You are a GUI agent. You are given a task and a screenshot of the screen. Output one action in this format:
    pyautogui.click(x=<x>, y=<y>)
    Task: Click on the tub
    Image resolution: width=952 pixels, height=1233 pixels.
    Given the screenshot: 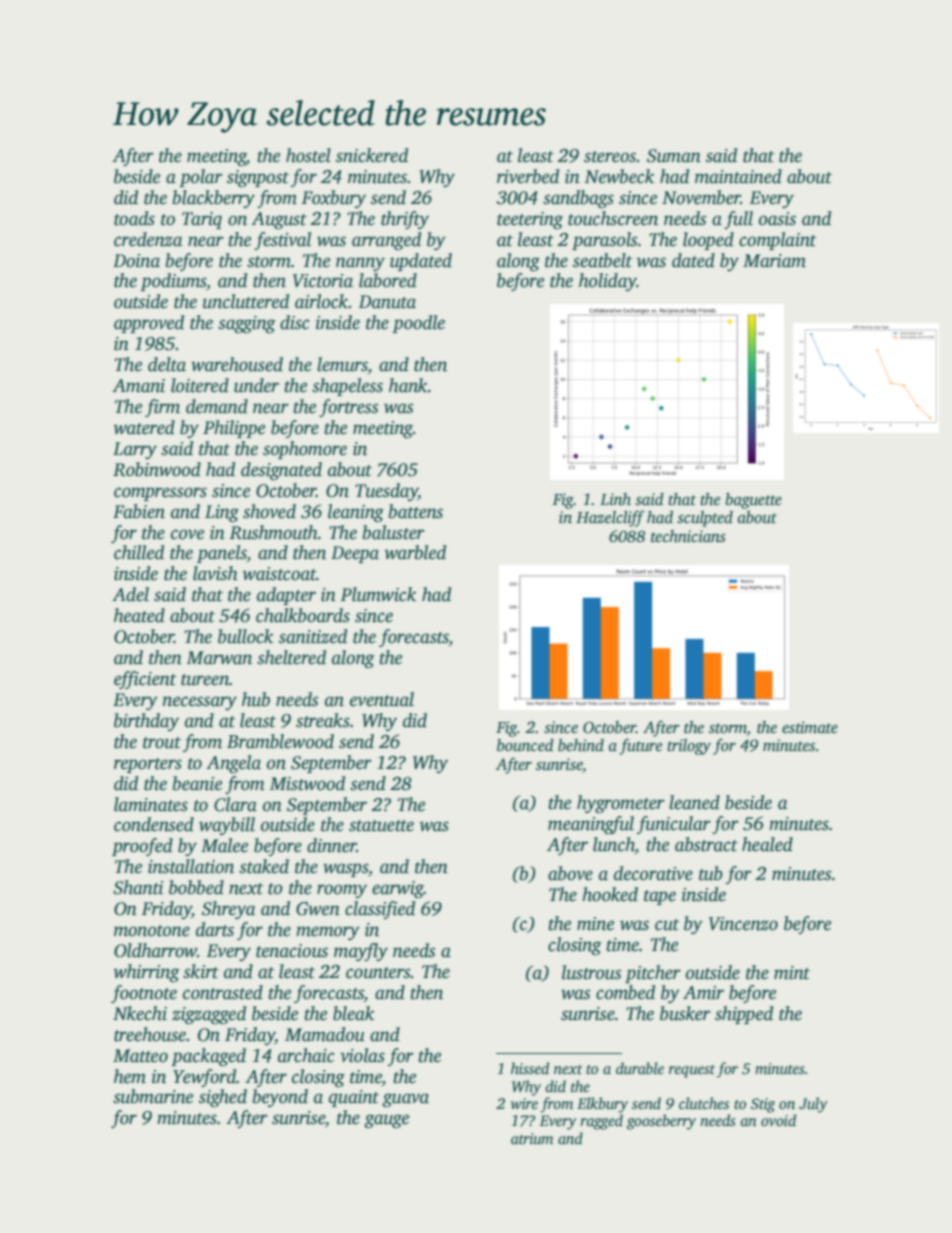 What is the action you would take?
    pyautogui.click(x=711, y=873)
